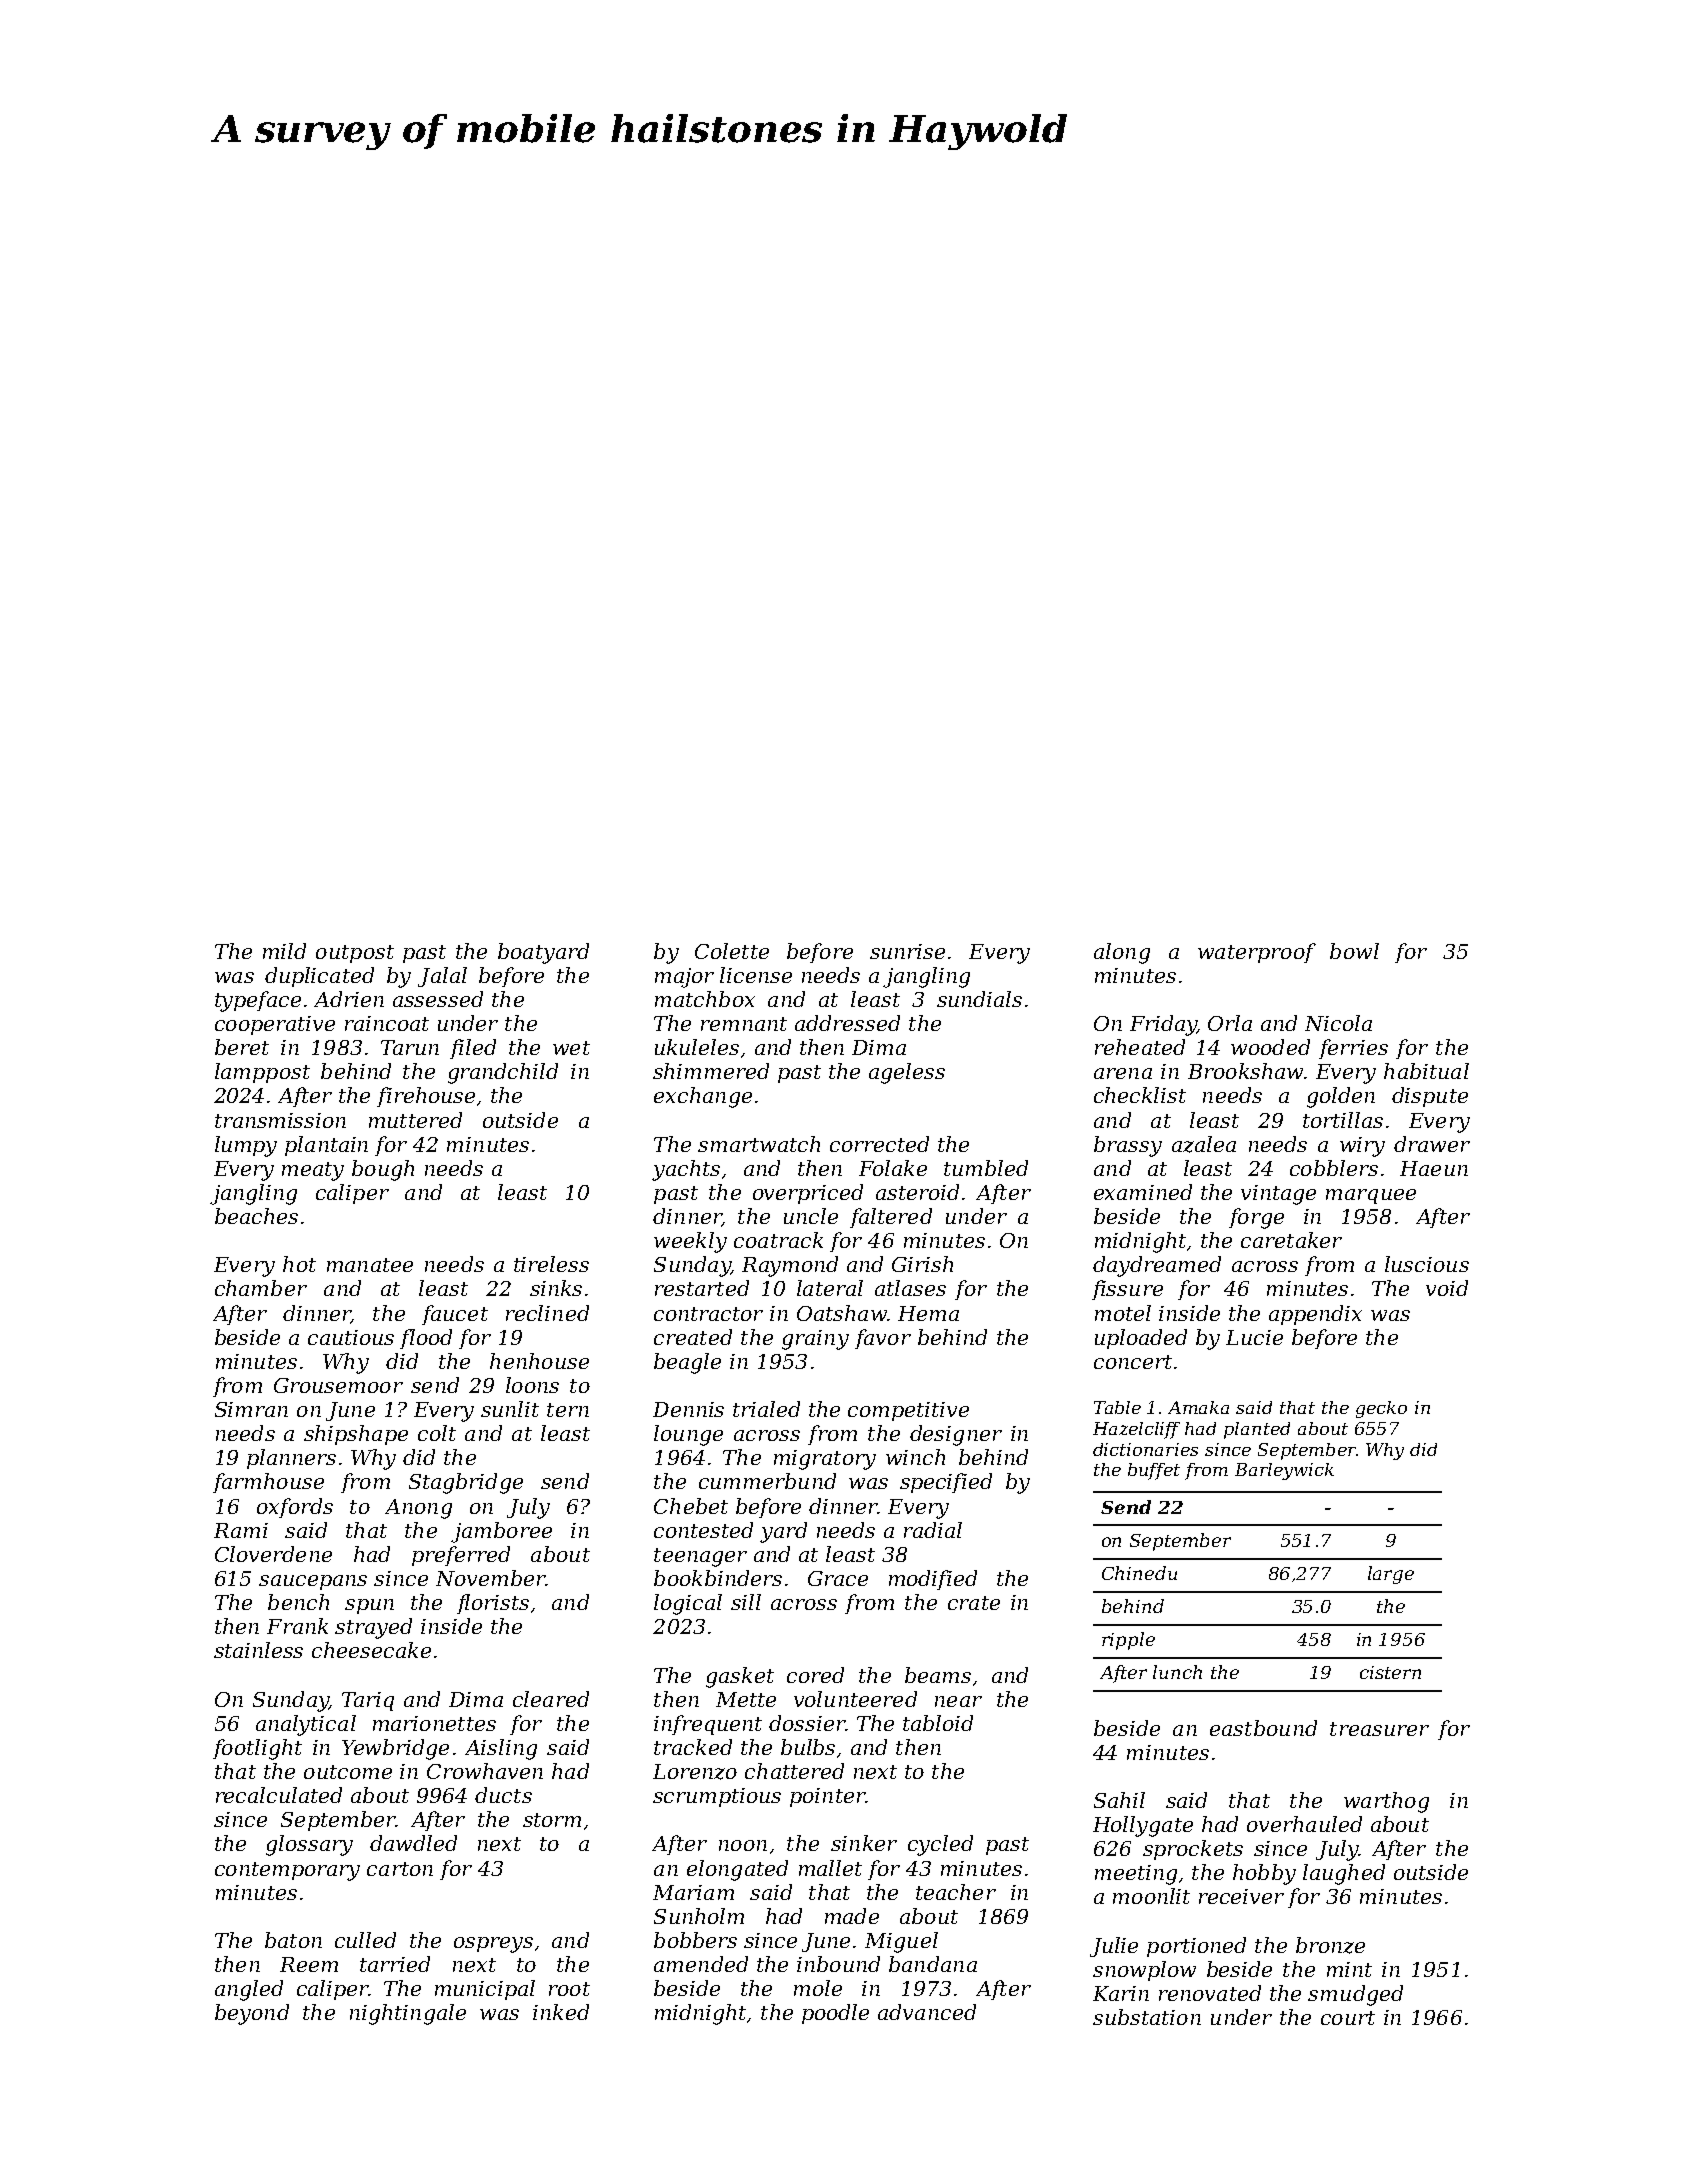 The width and height of the screenshot is (1683, 2178). I want to click on analytical, so click(306, 1725).
